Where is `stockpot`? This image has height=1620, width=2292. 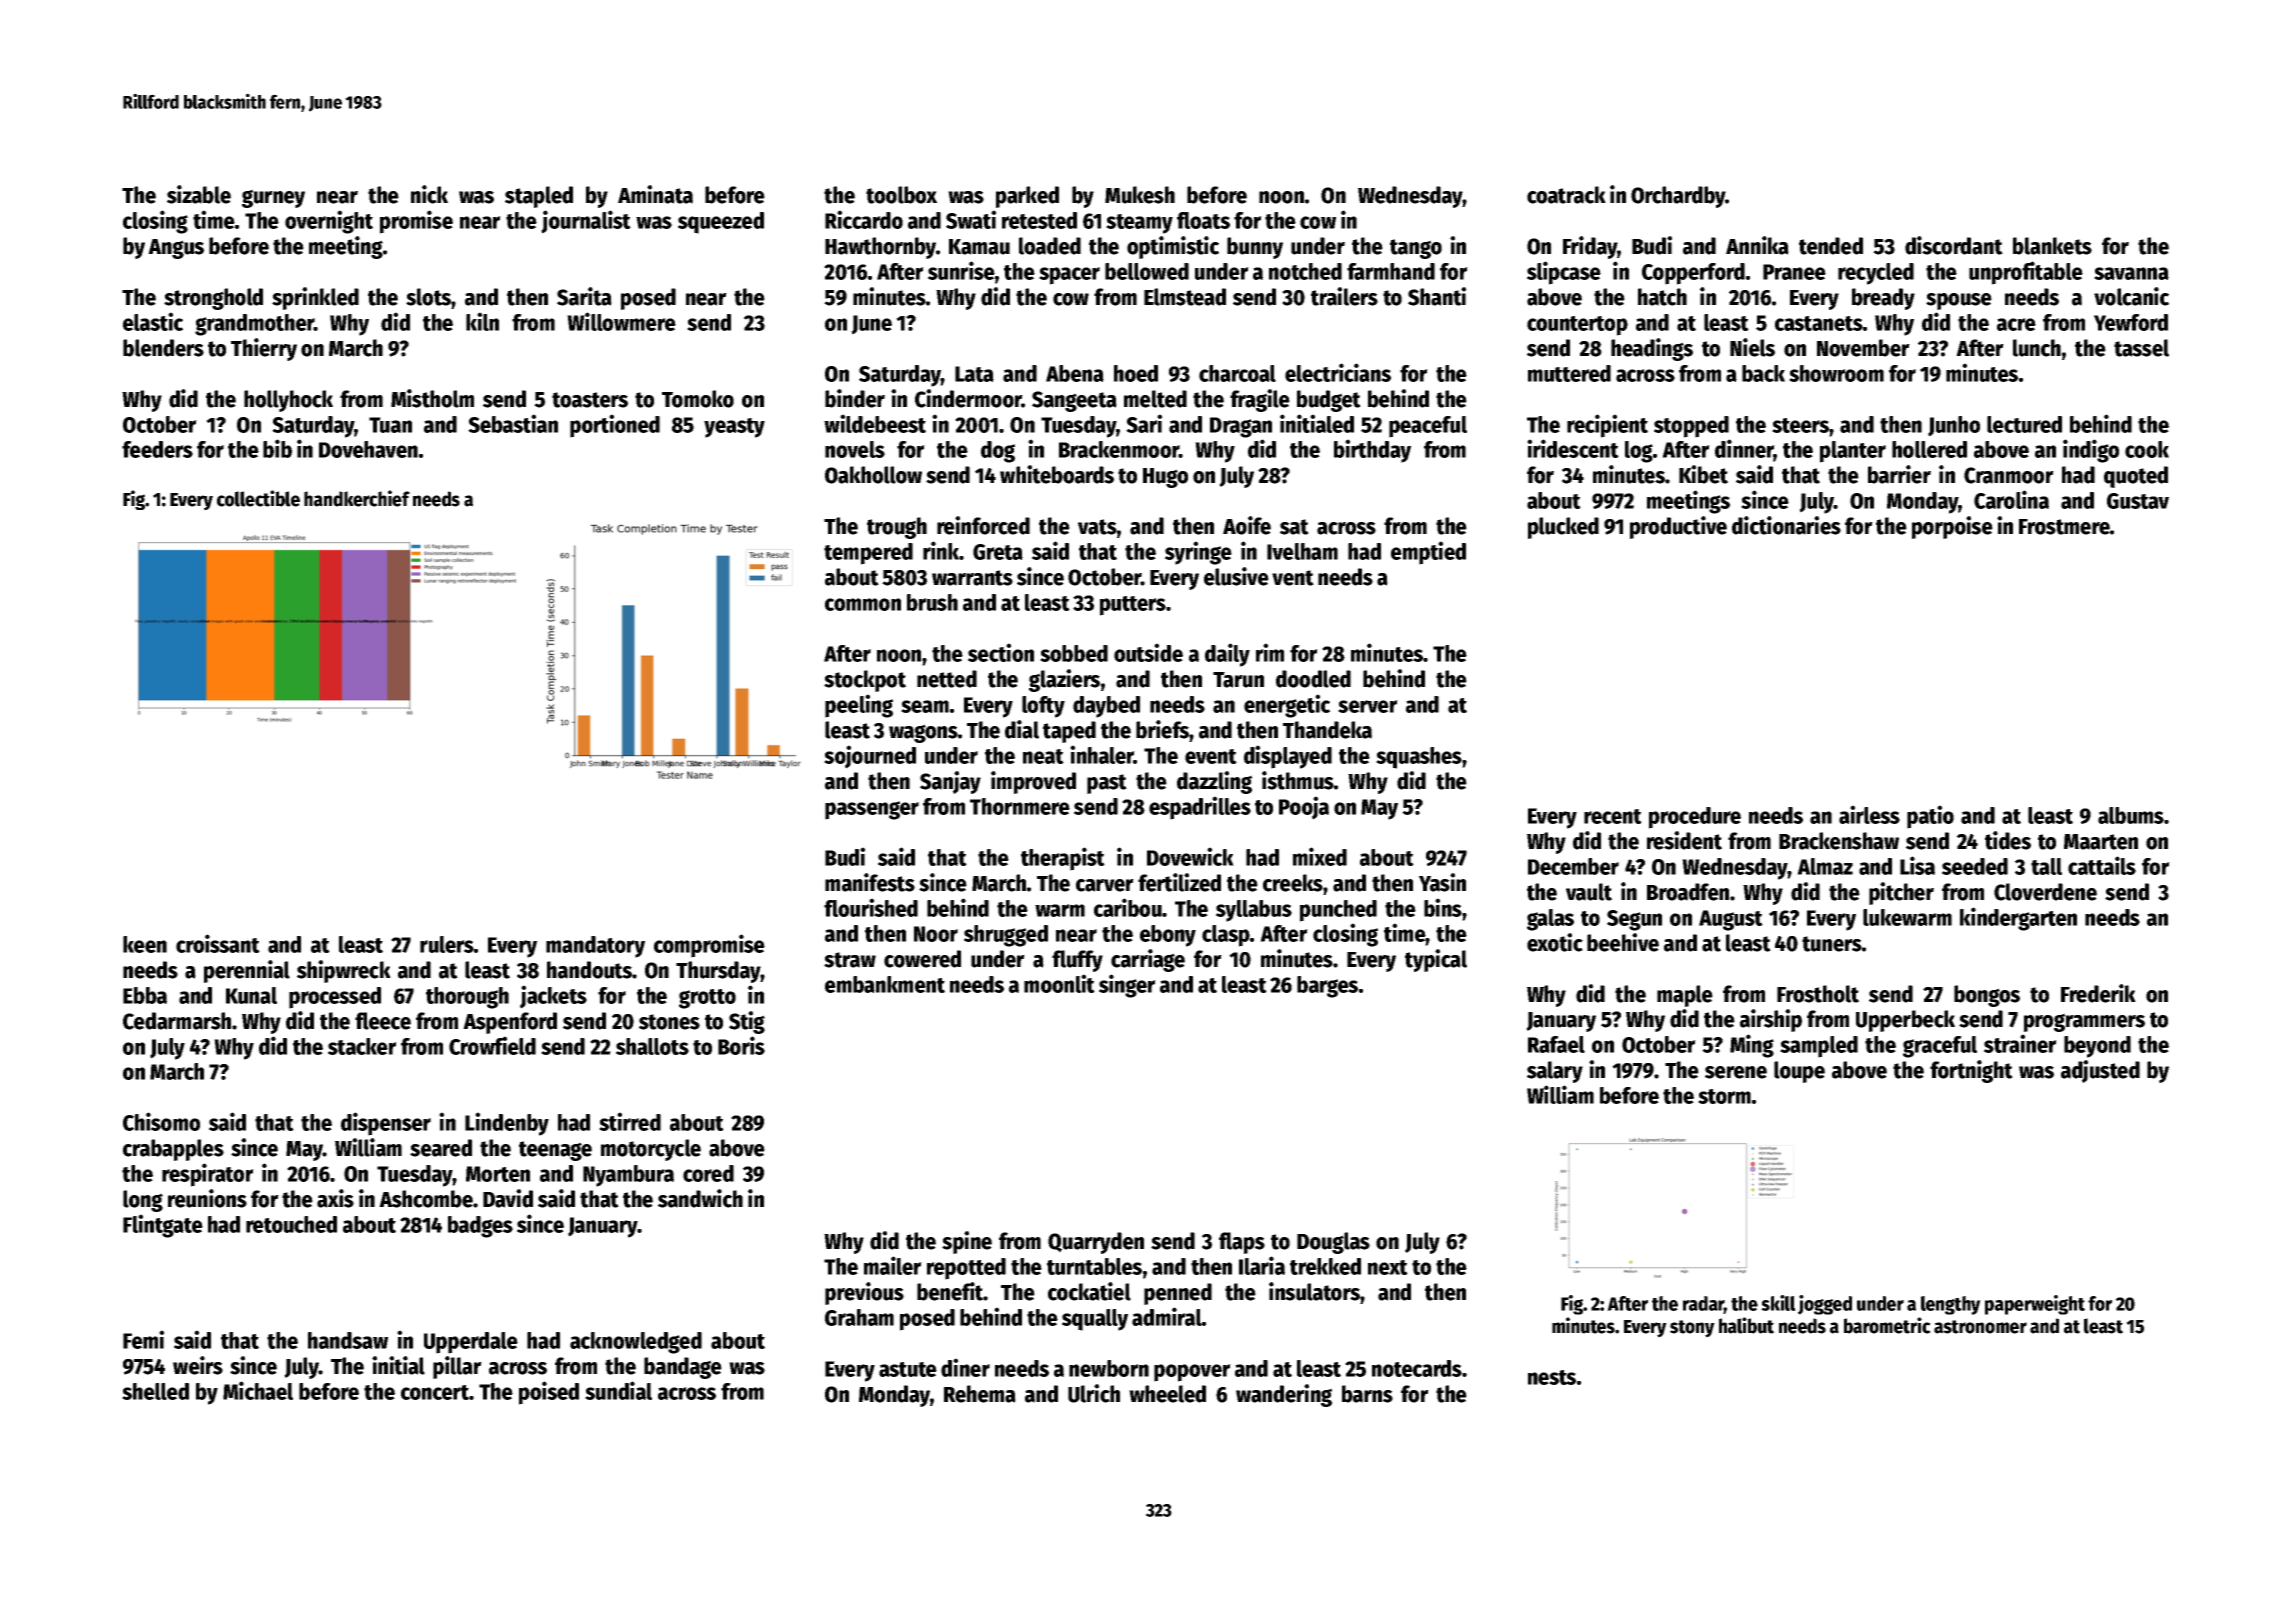
stockpot is located at coordinates (865, 681).
